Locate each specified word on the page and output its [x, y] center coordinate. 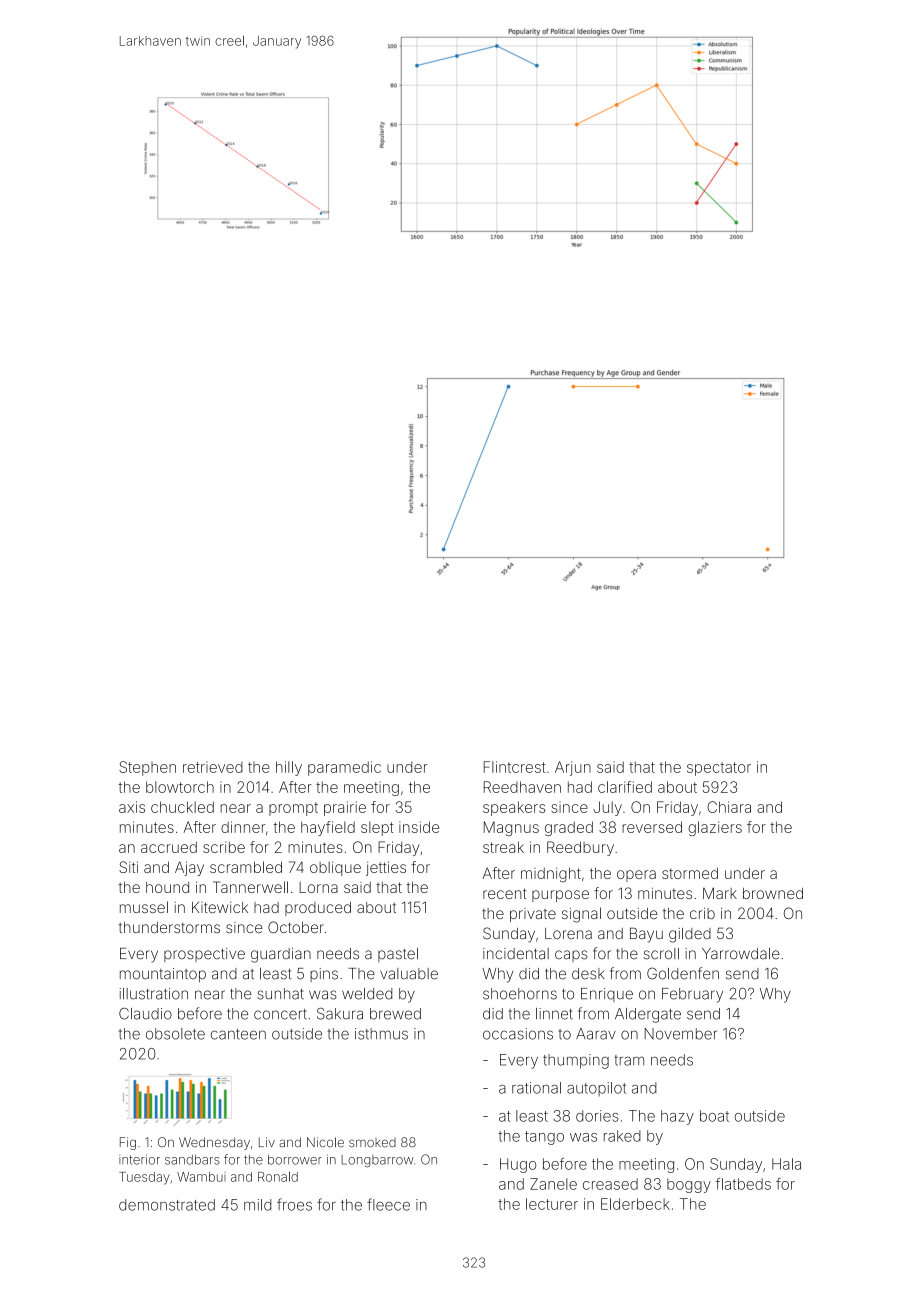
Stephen [147, 768]
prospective [204, 955]
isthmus [381, 1034]
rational [536, 1088]
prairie [345, 808]
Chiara [729, 807]
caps [571, 956]
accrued [169, 847]
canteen [238, 1034]
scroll [661, 954]
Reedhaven [522, 787]
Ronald [278, 1177]
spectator [719, 769]
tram [629, 1060]
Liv [267, 1142]
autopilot [596, 1089]
